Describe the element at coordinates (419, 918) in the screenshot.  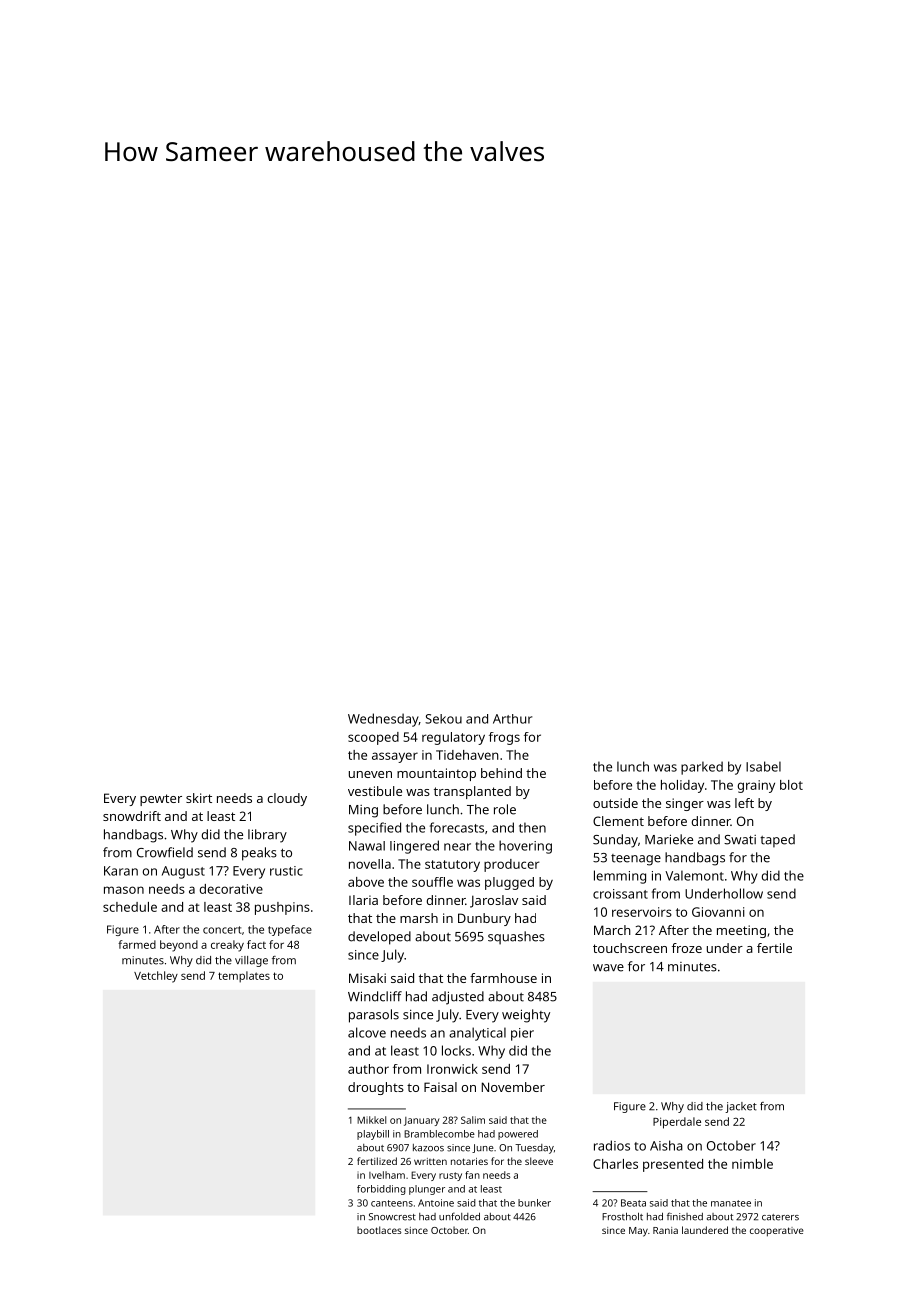
I see `marsh` at that location.
